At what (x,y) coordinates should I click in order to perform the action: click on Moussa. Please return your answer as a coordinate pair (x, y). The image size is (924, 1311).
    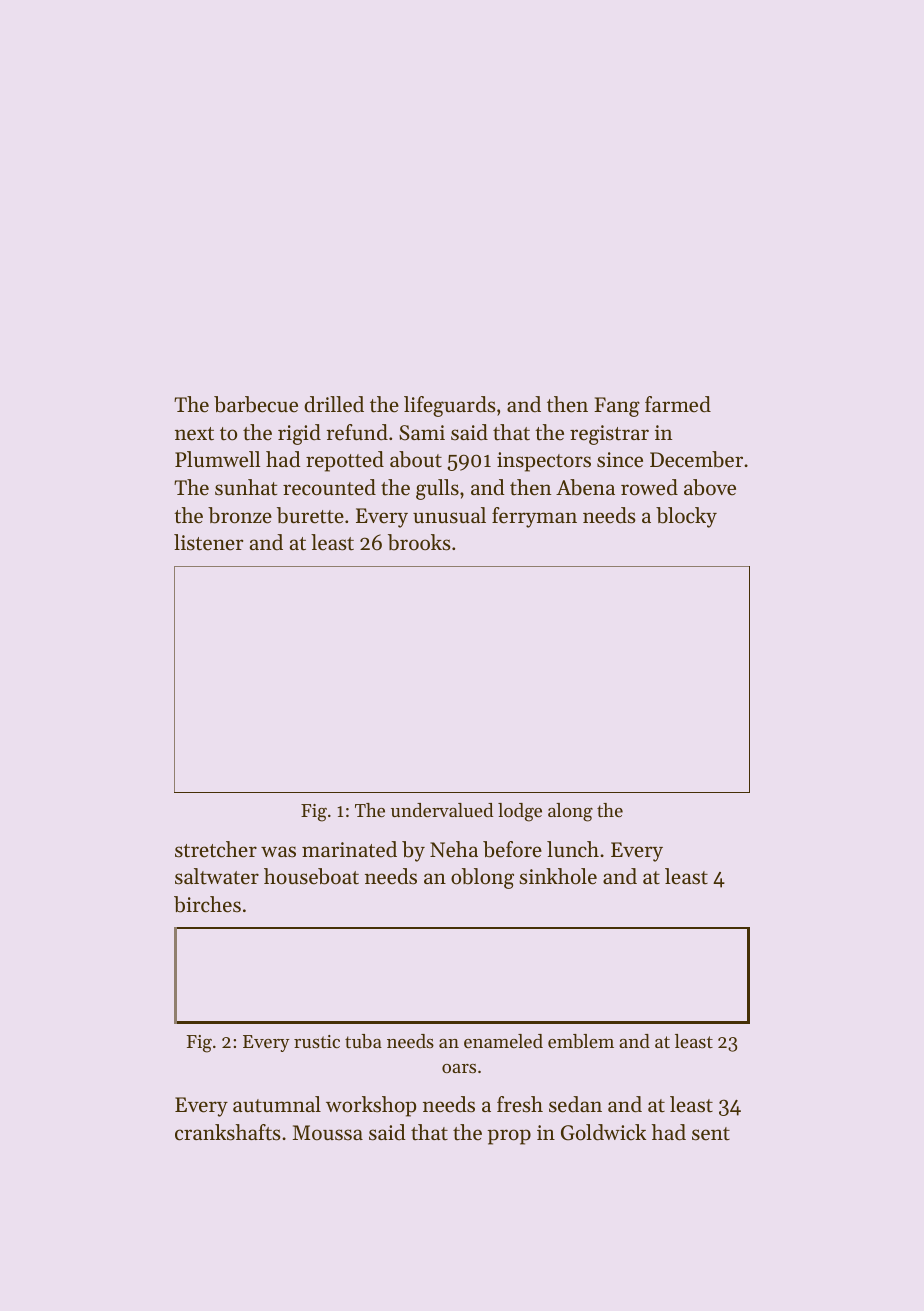
    Looking at the image, I should click on (328, 1133).
